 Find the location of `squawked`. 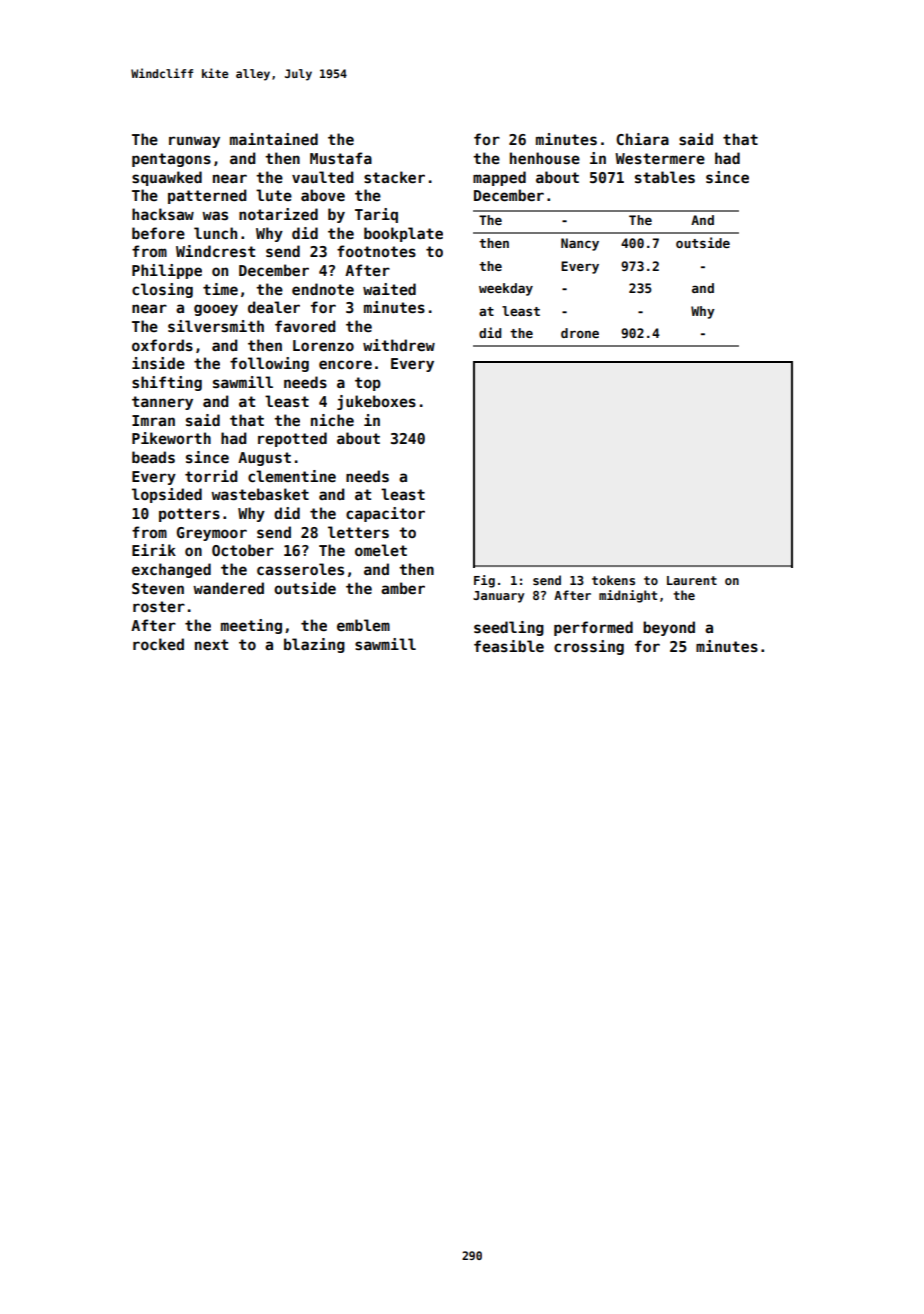

squawked is located at coordinates (167, 178).
